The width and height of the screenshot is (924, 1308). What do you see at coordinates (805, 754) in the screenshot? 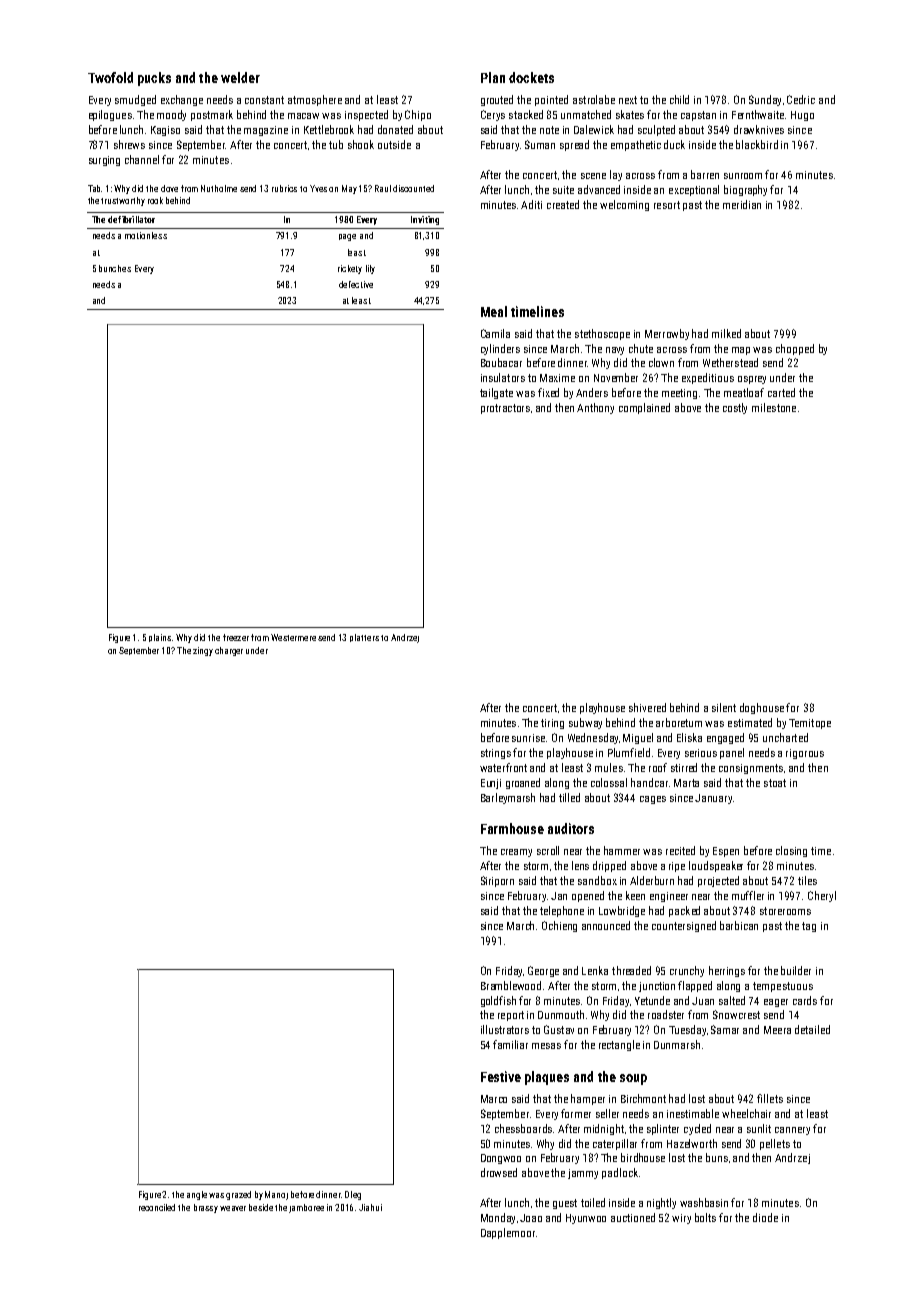
I see `rigorous` at bounding box center [805, 754].
